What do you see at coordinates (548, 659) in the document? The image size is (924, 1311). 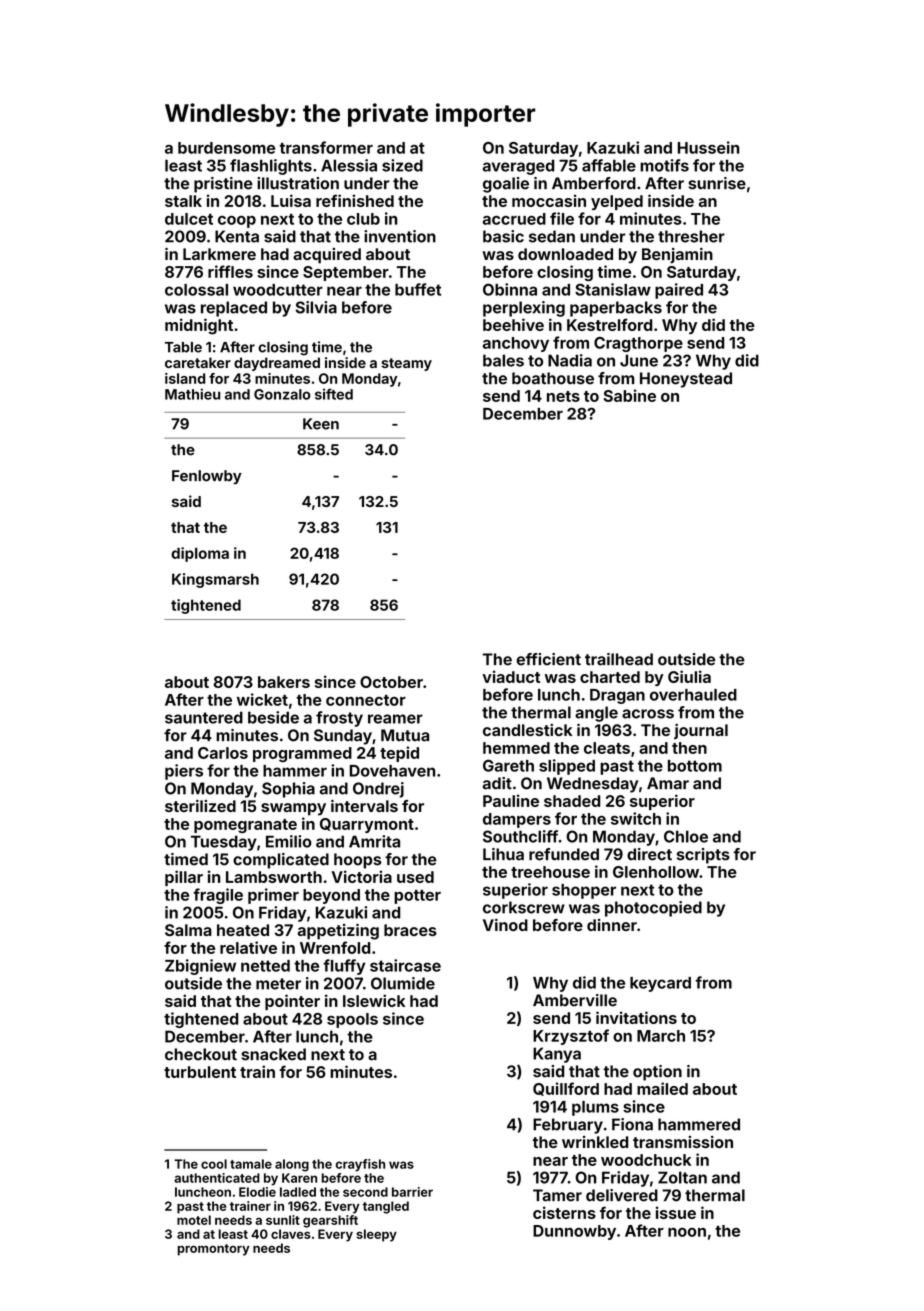 I see `efficient` at bounding box center [548, 659].
